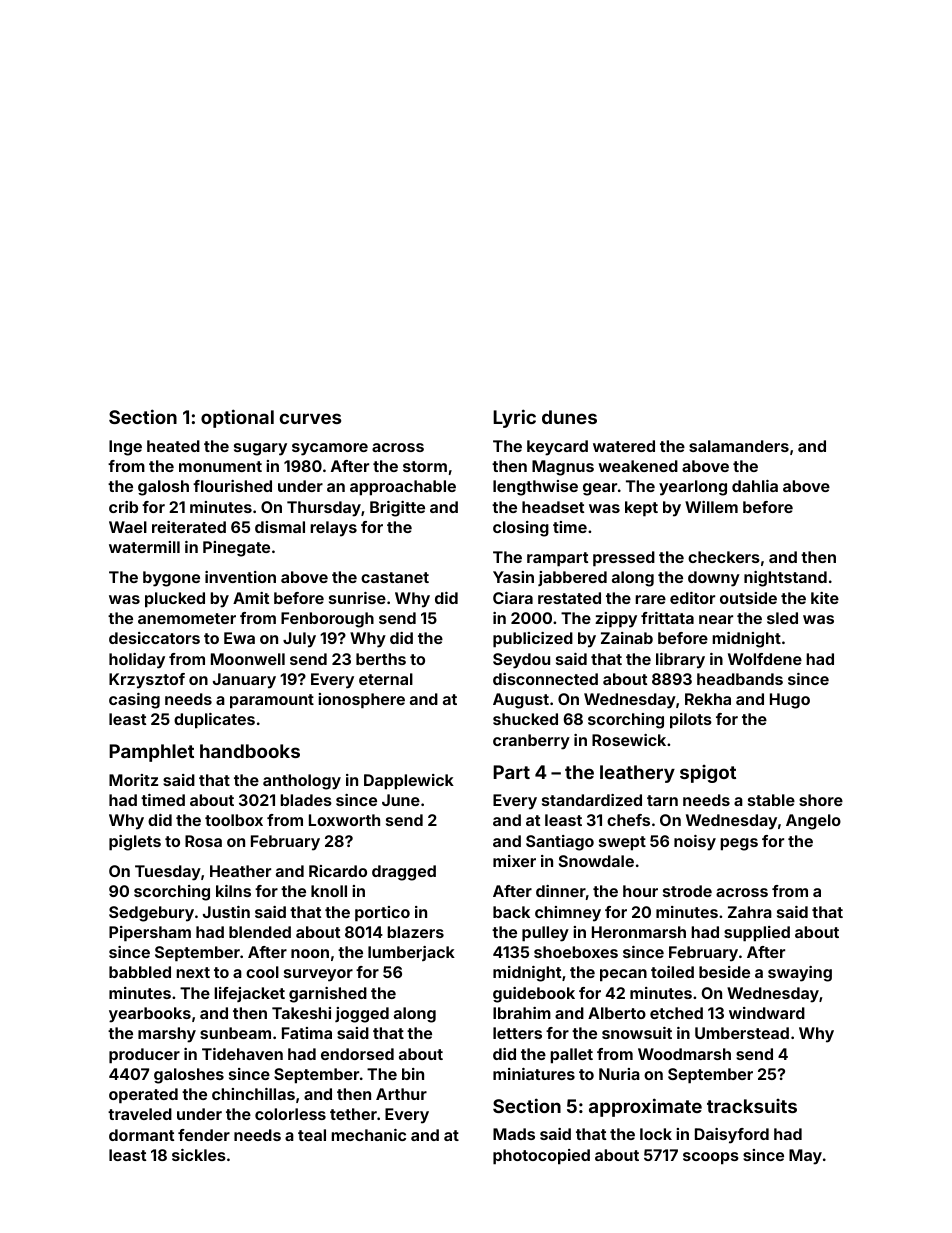 This image has width=952, height=1233. I want to click on supplied, so click(757, 934).
